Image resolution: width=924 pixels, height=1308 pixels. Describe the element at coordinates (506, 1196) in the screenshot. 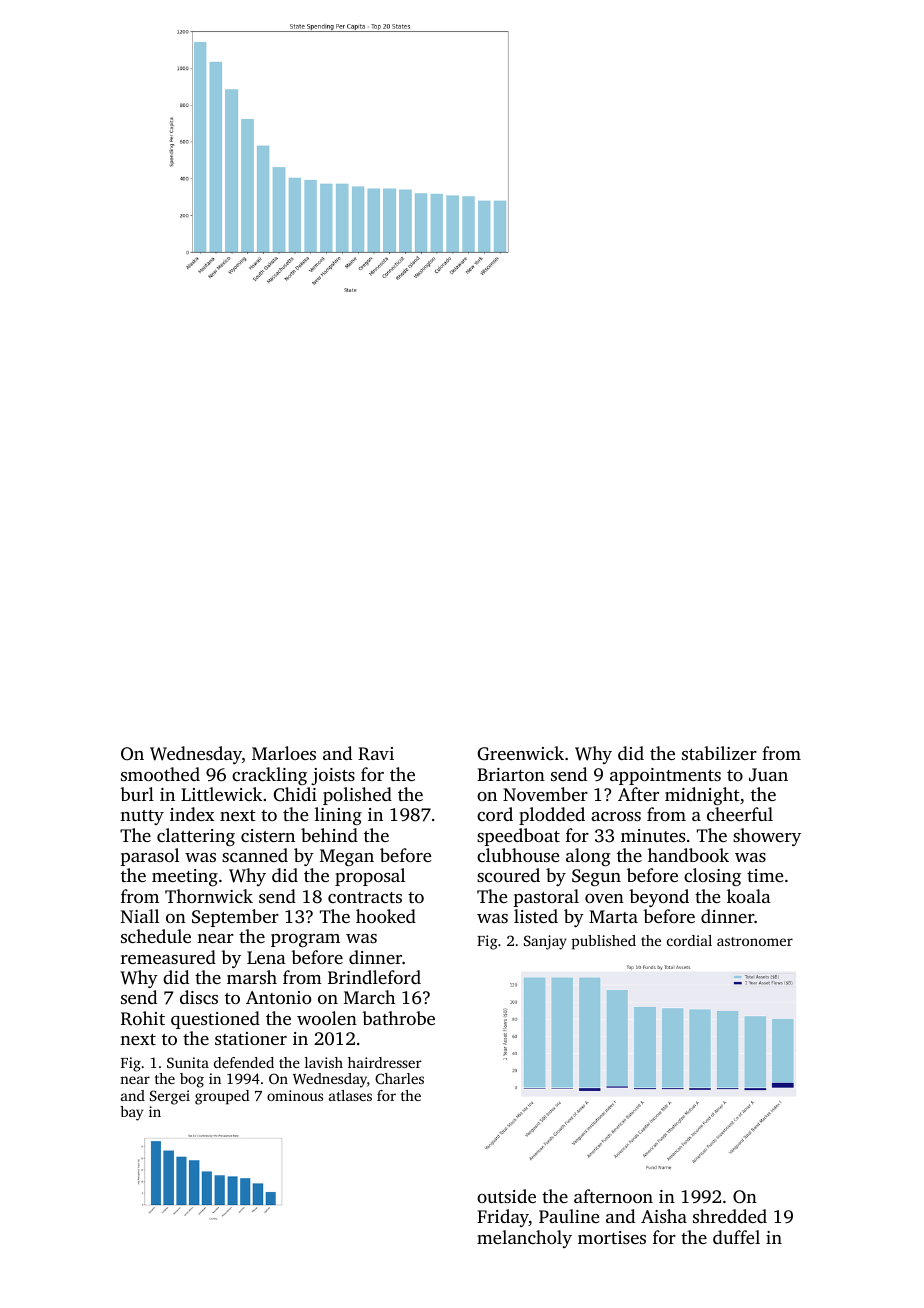

I see `outside` at that location.
